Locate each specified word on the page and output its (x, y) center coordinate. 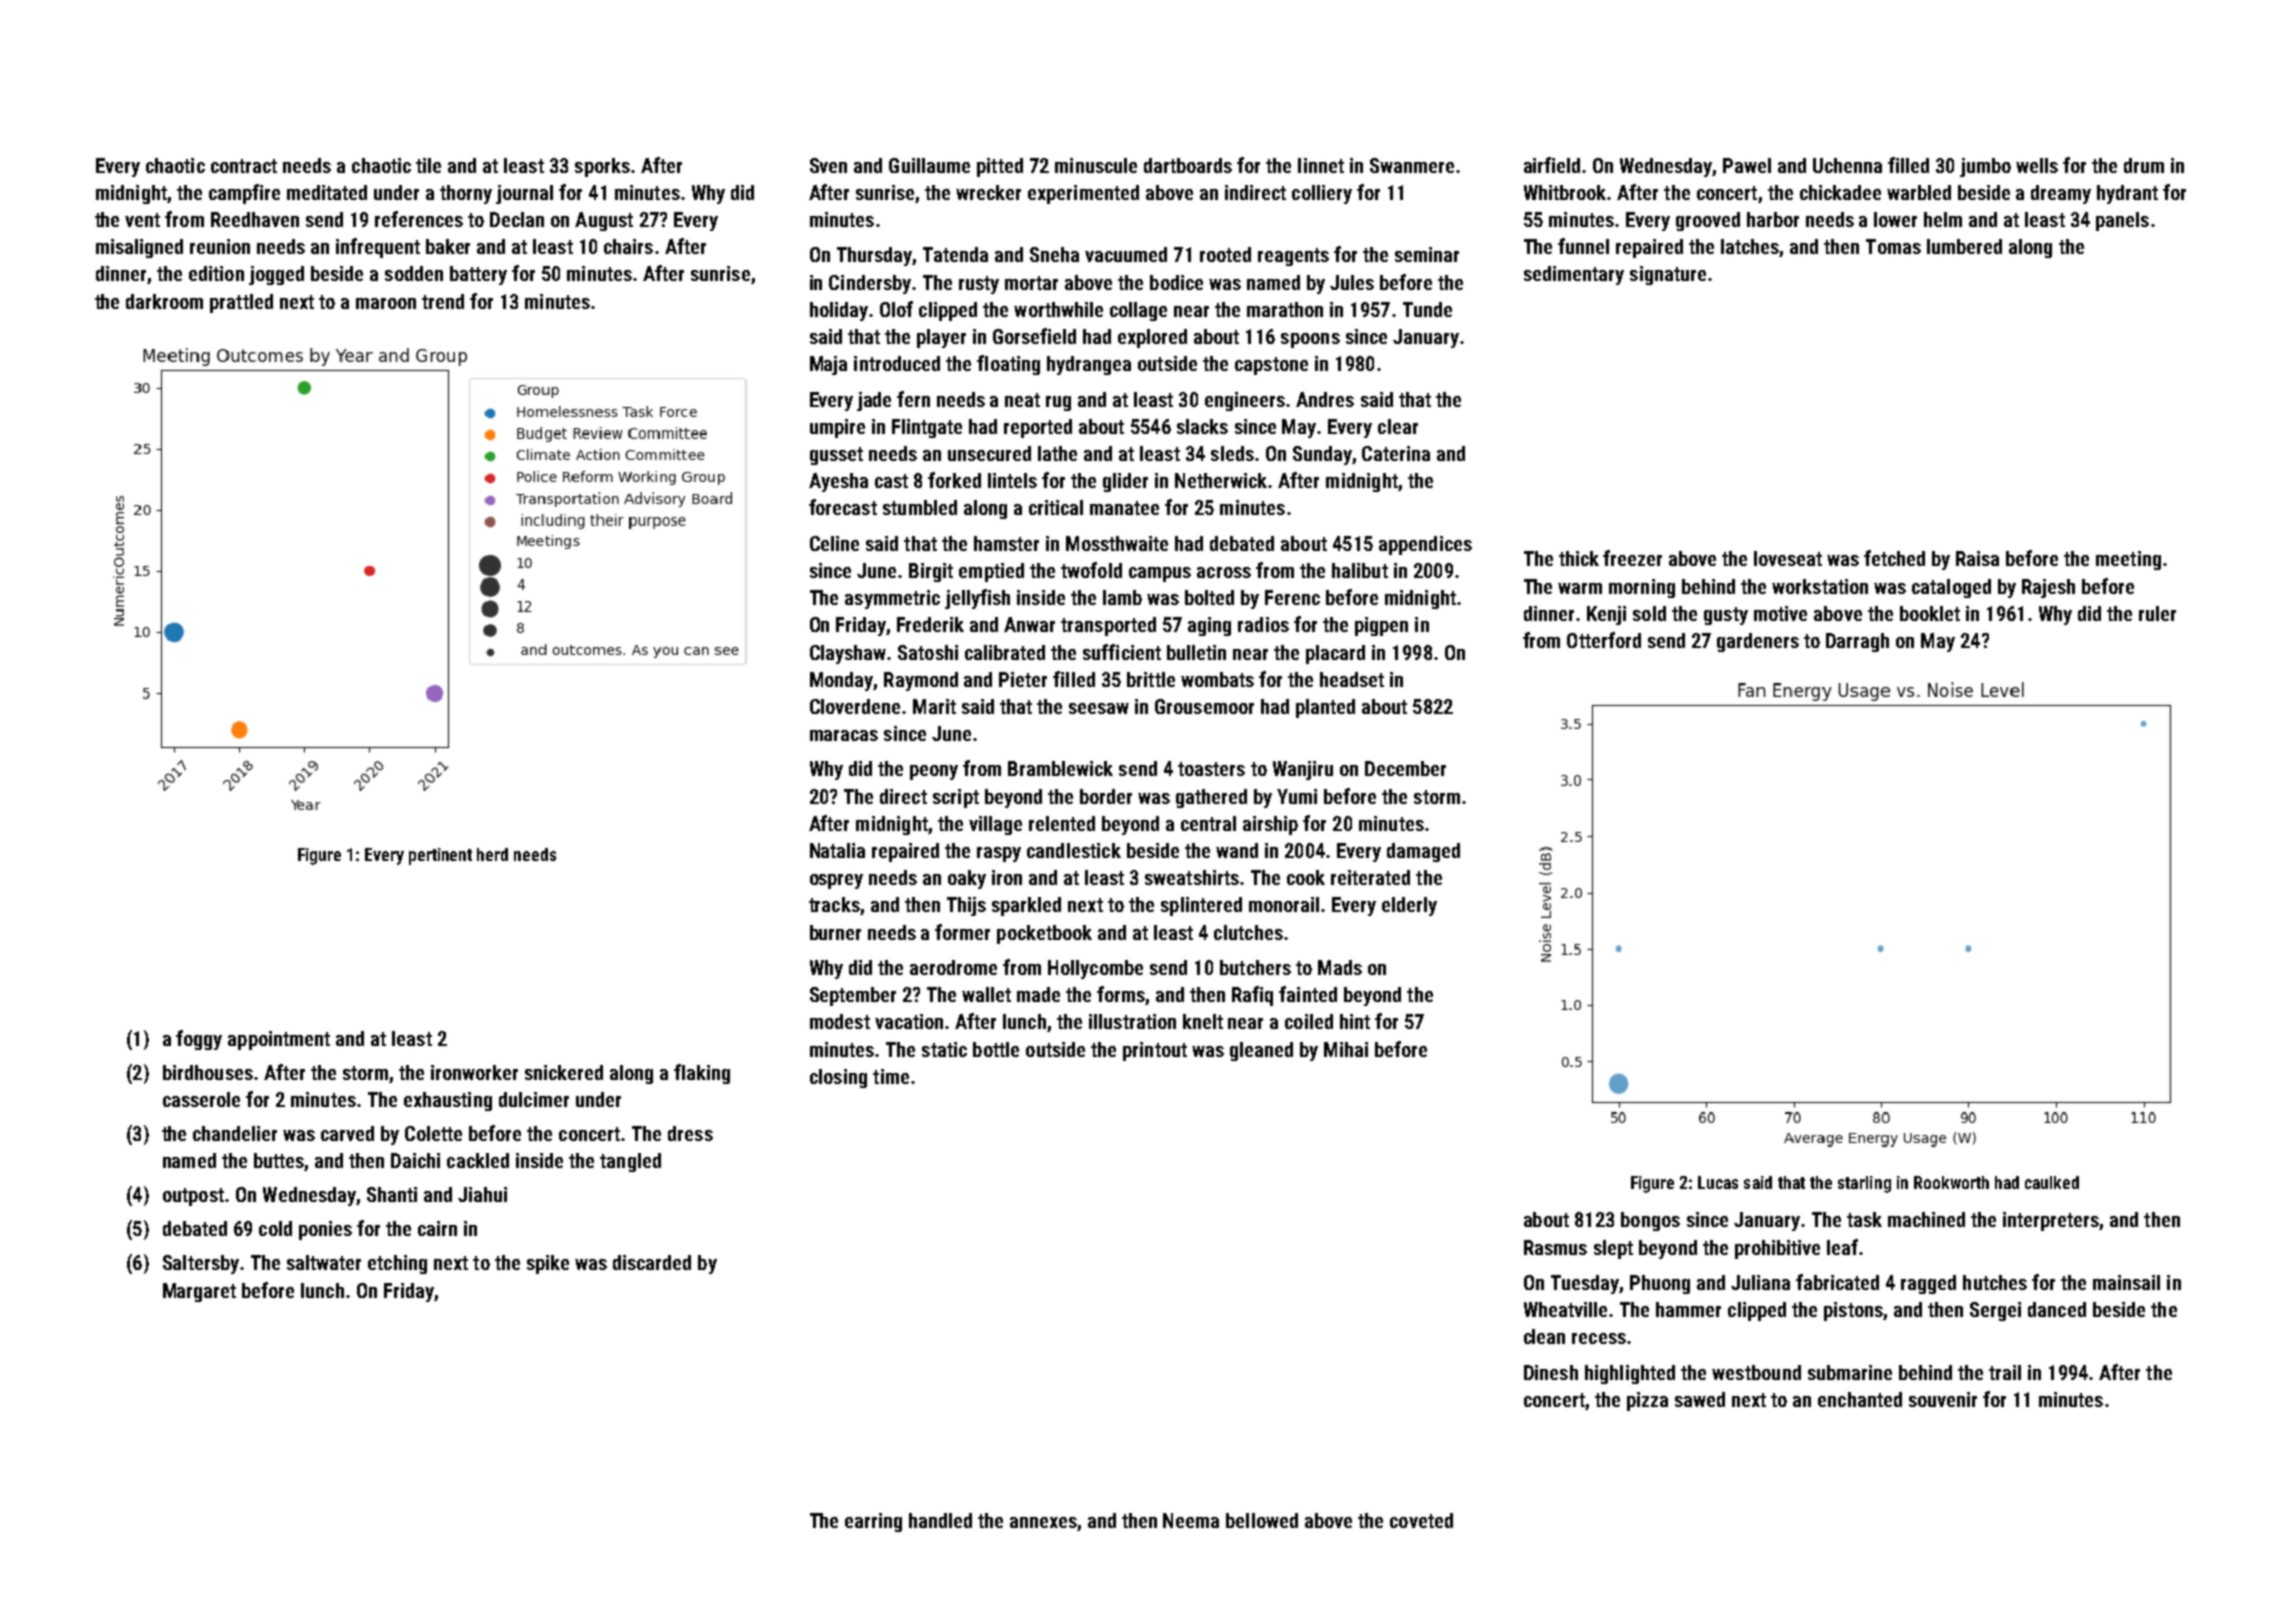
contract (244, 166)
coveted (1421, 1520)
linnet (1321, 165)
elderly (1409, 906)
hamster (1006, 543)
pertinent (440, 856)
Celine (834, 543)
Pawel (1747, 165)
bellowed (1262, 1520)
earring (873, 1522)
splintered (1201, 906)
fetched (1894, 558)
